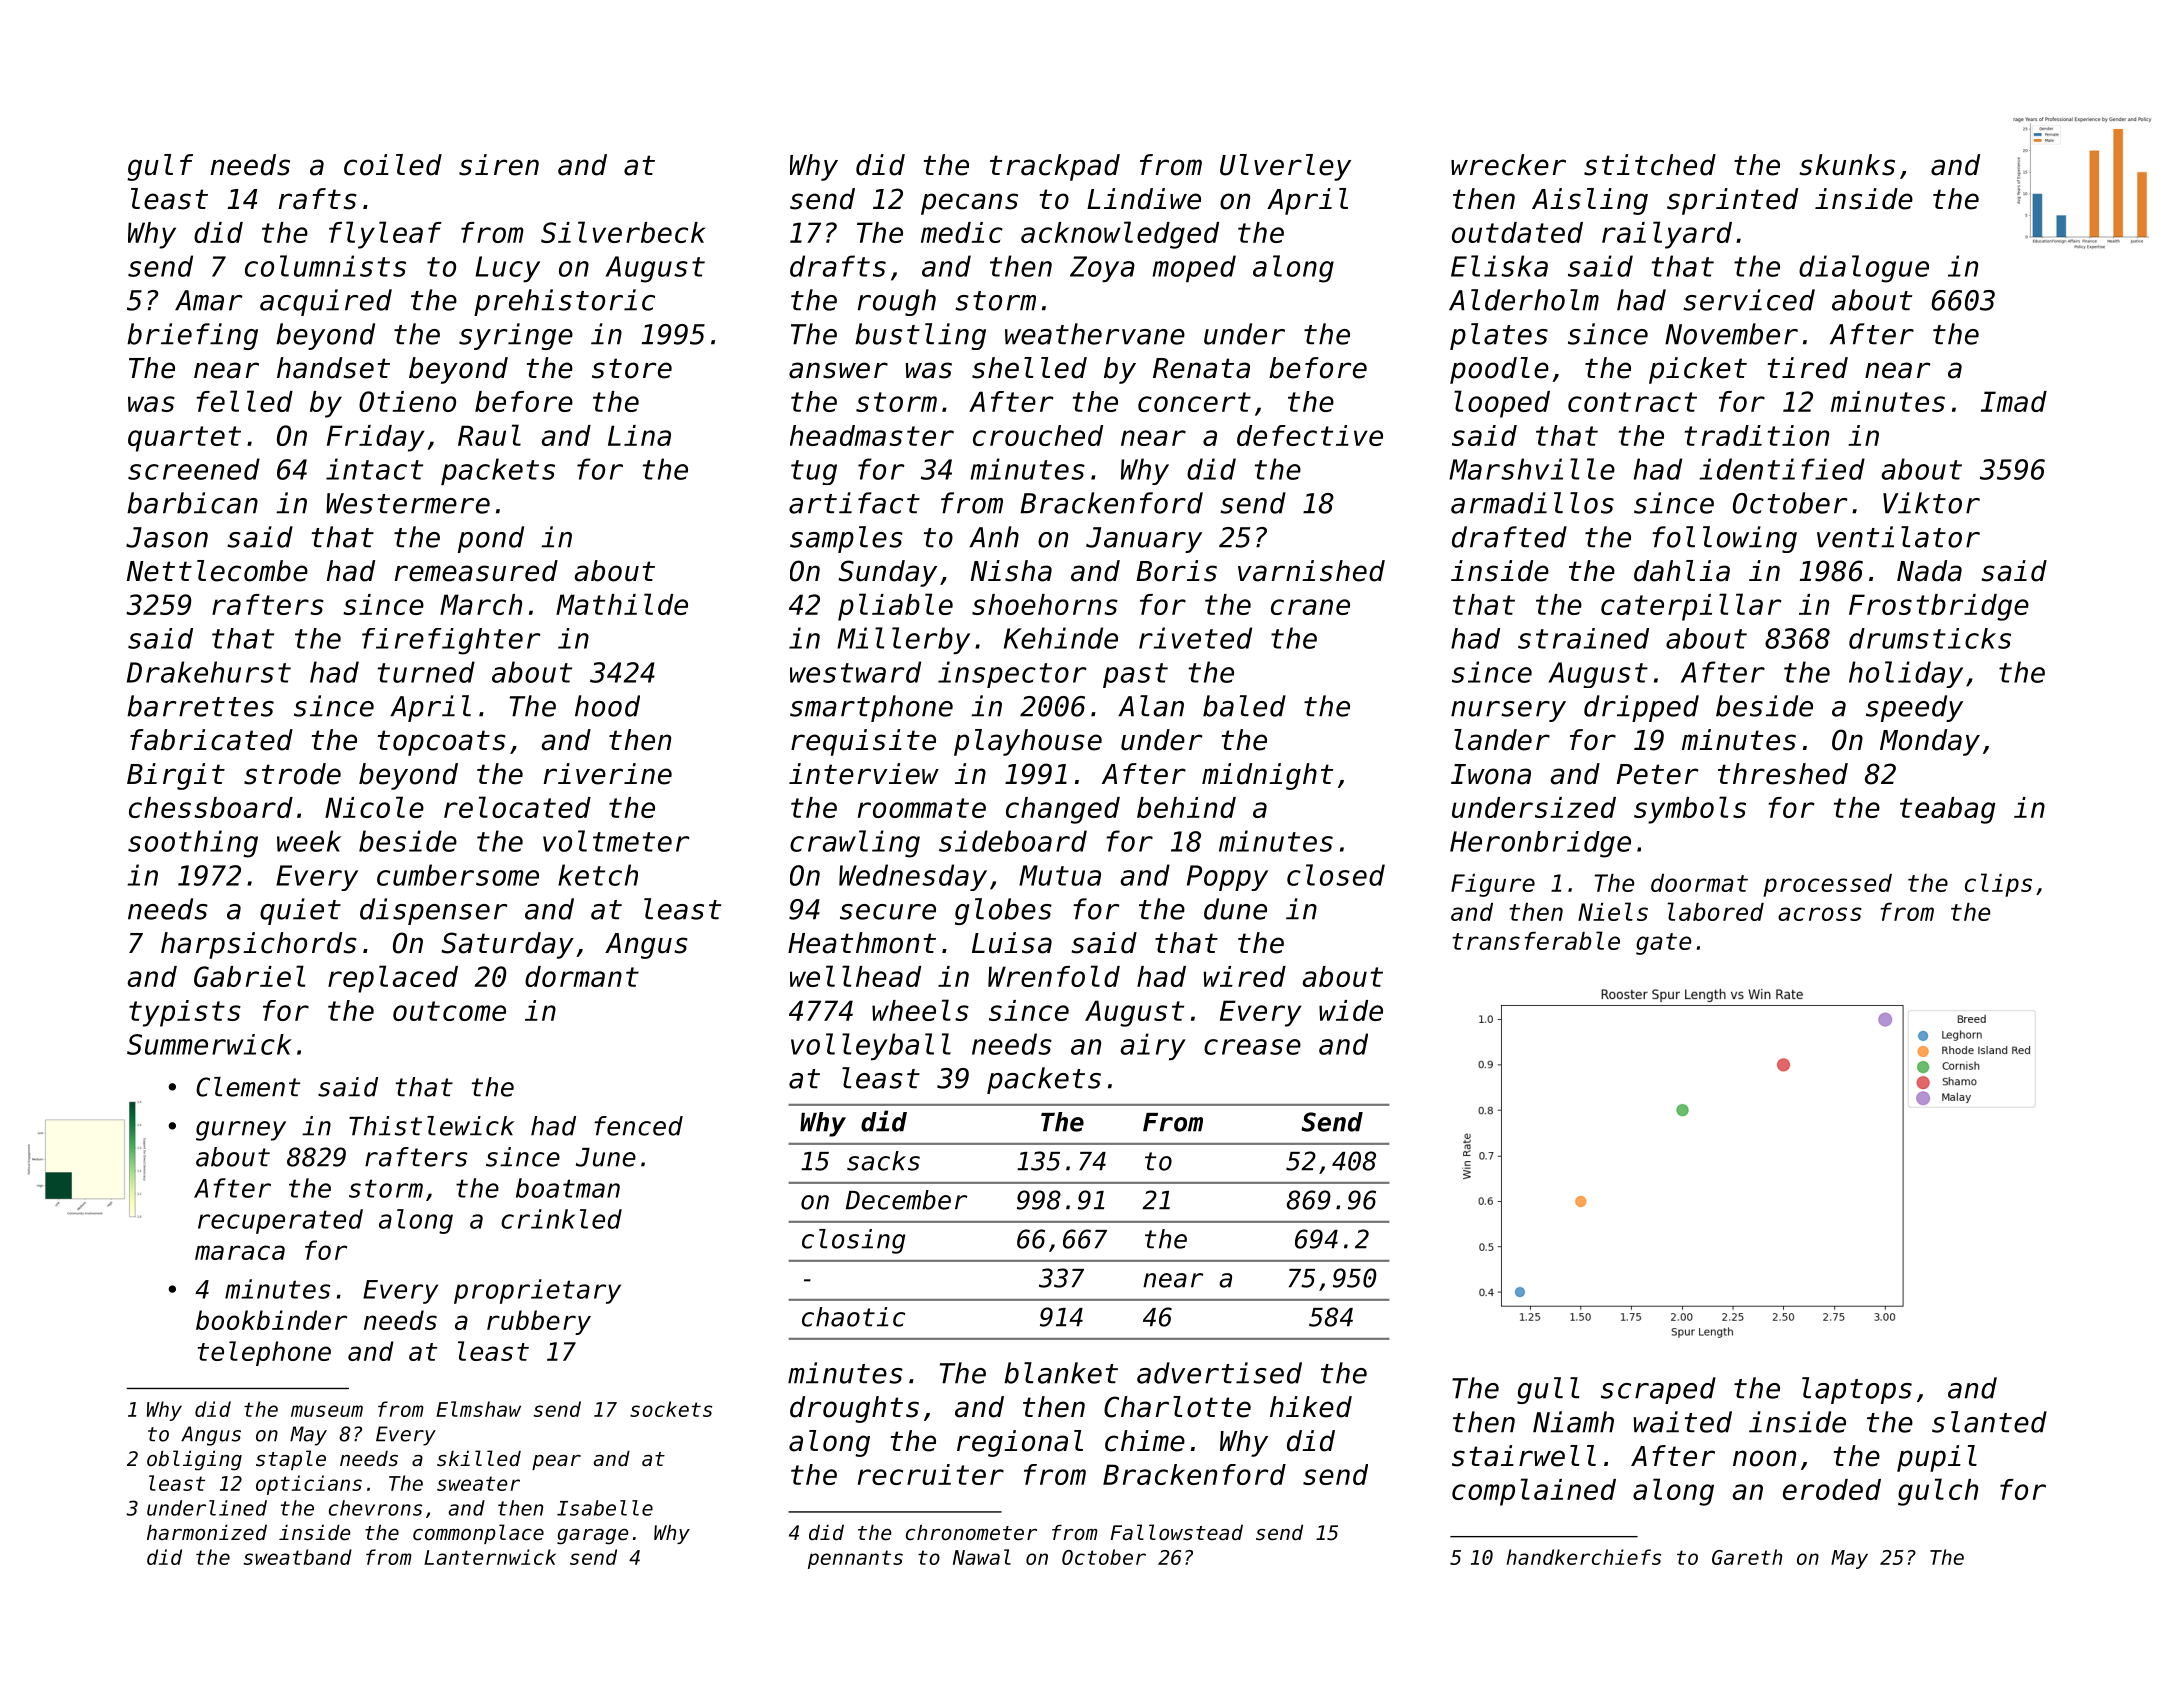 This page has width=2178, height=1683. I want to click on closing, so click(853, 1241).
